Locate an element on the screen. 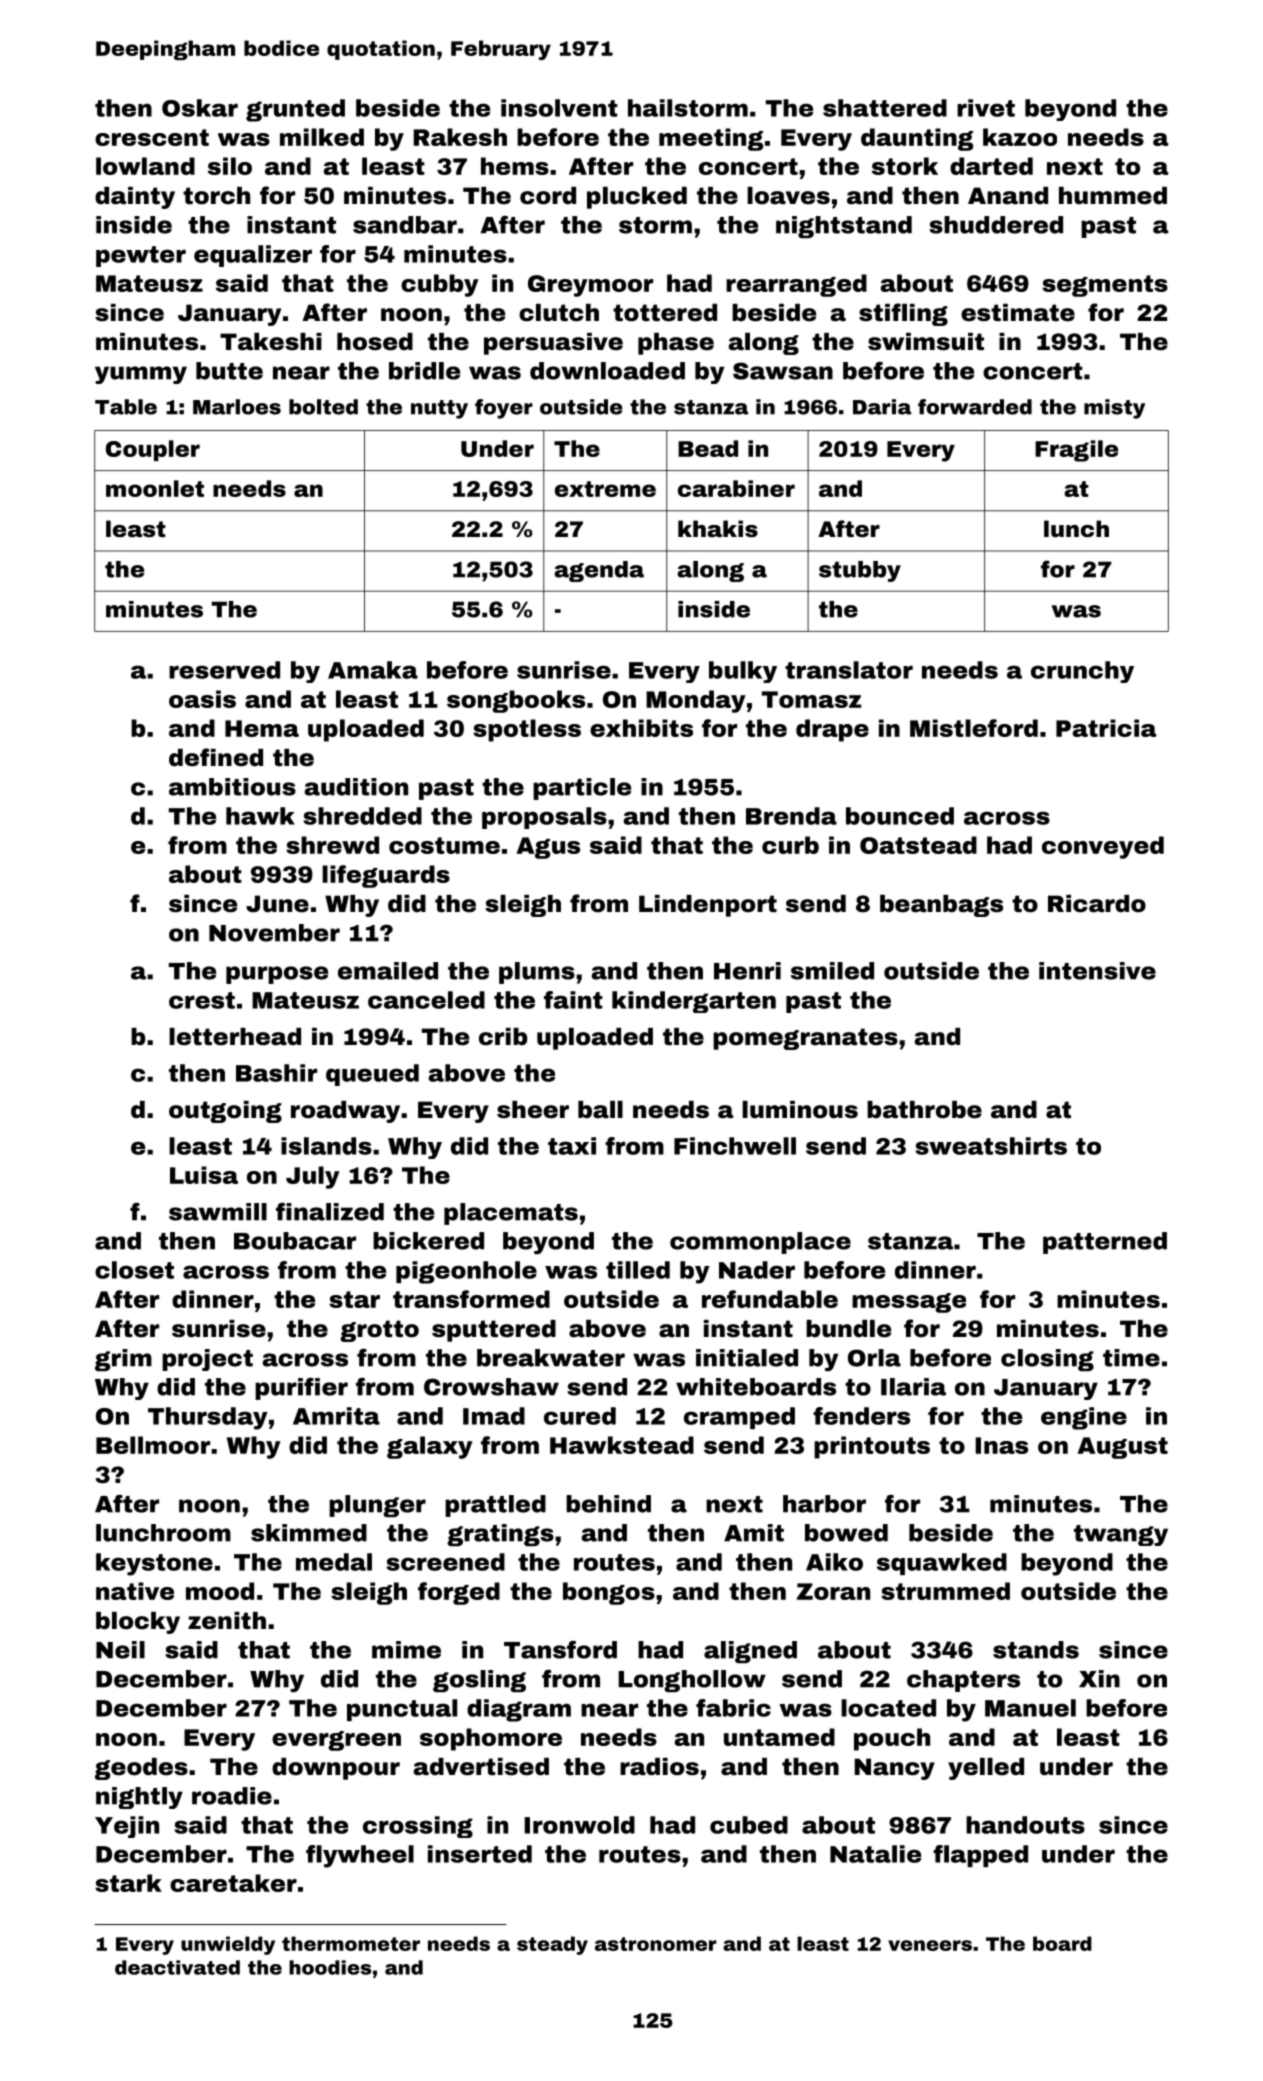 The width and height of the screenshot is (1263, 2081). sweatshirts is located at coordinates (991, 1146).
